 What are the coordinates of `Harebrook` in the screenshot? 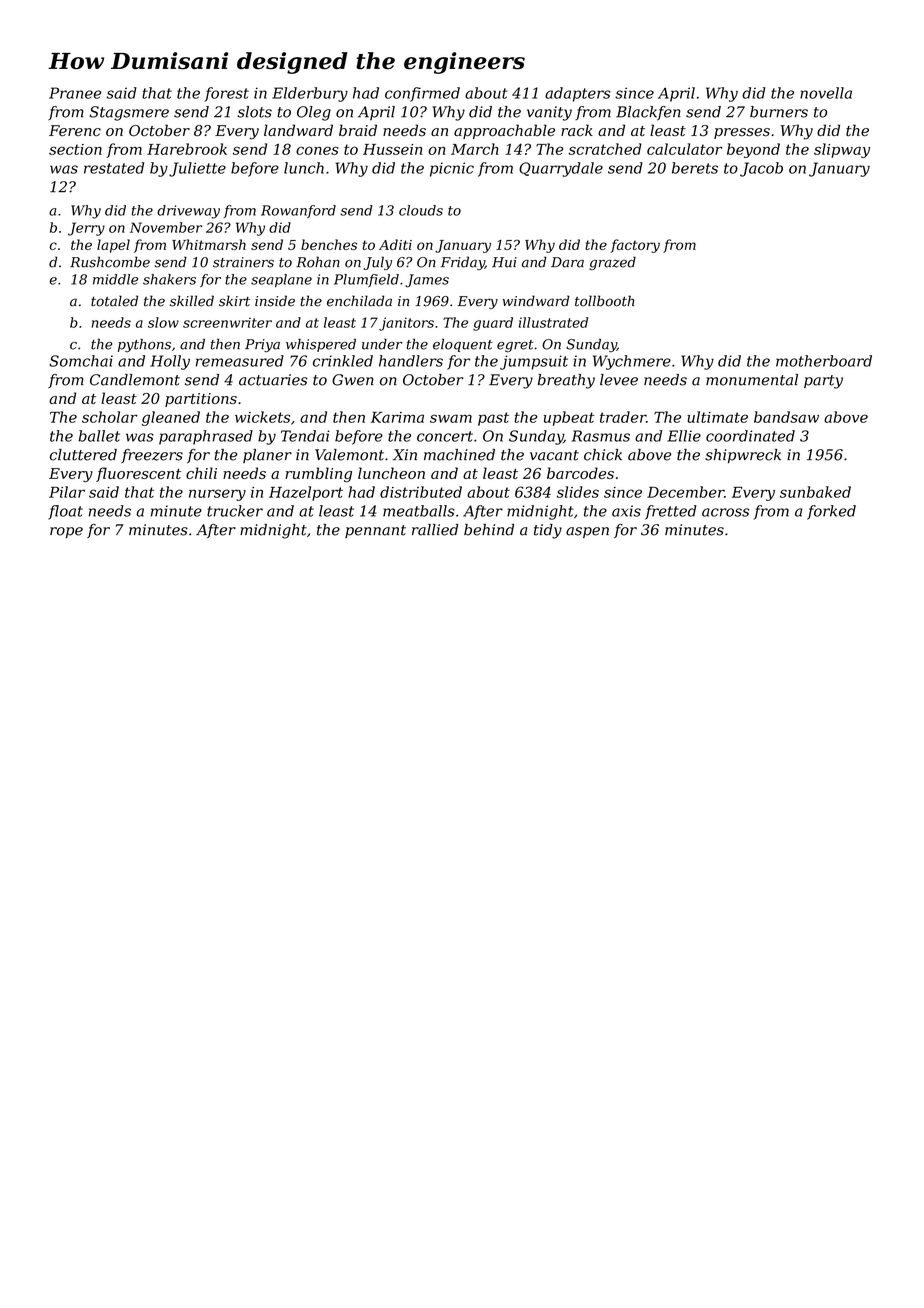 It's located at (187, 149).
